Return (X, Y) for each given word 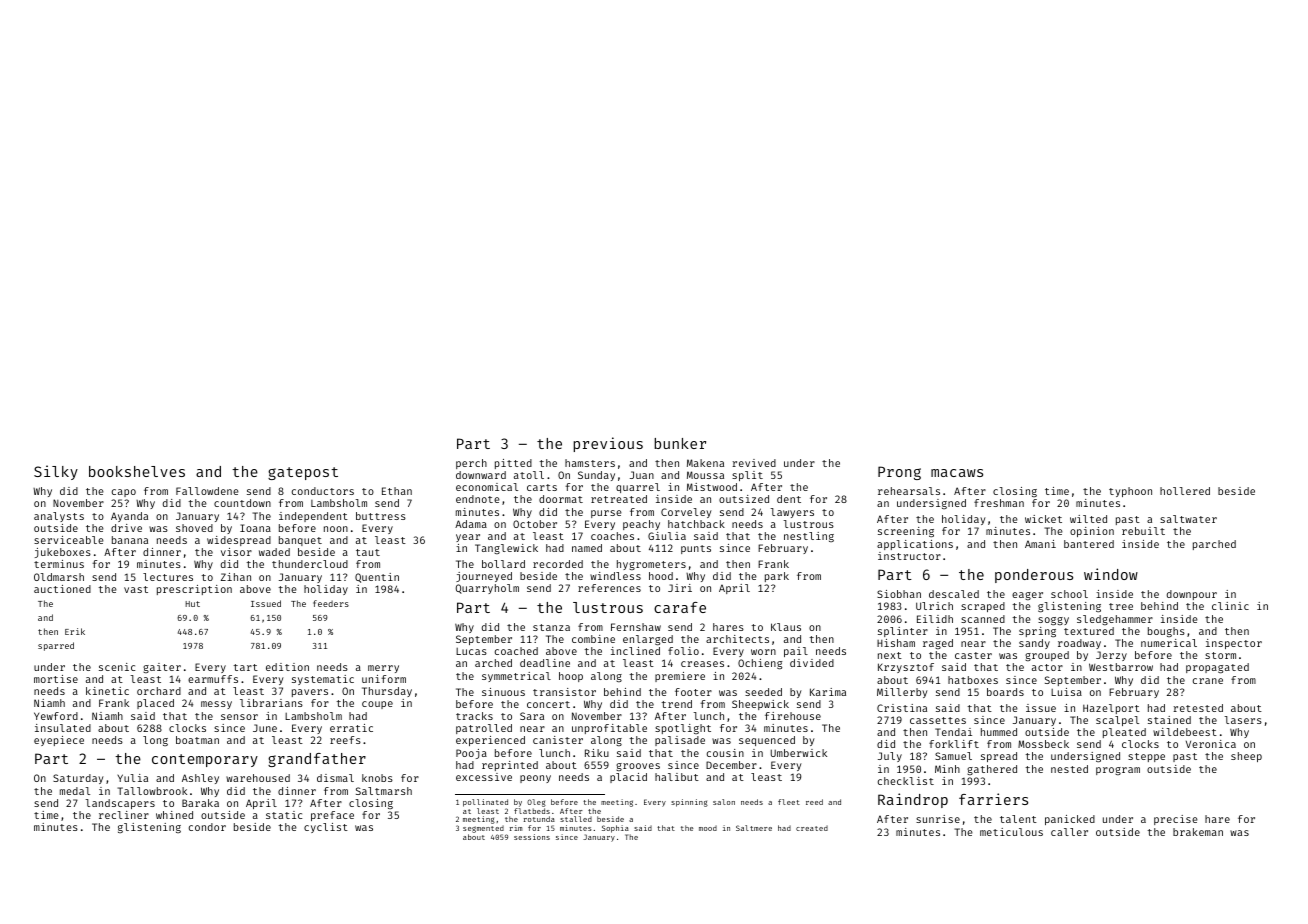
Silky (56, 472)
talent (1018, 819)
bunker (680, 443)
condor (207, 827)
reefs (345, 740)
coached (516, 651)
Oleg (536, 803)
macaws (957, 473)
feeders (331, 603)
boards (1005, 692)
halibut (677, 777)
